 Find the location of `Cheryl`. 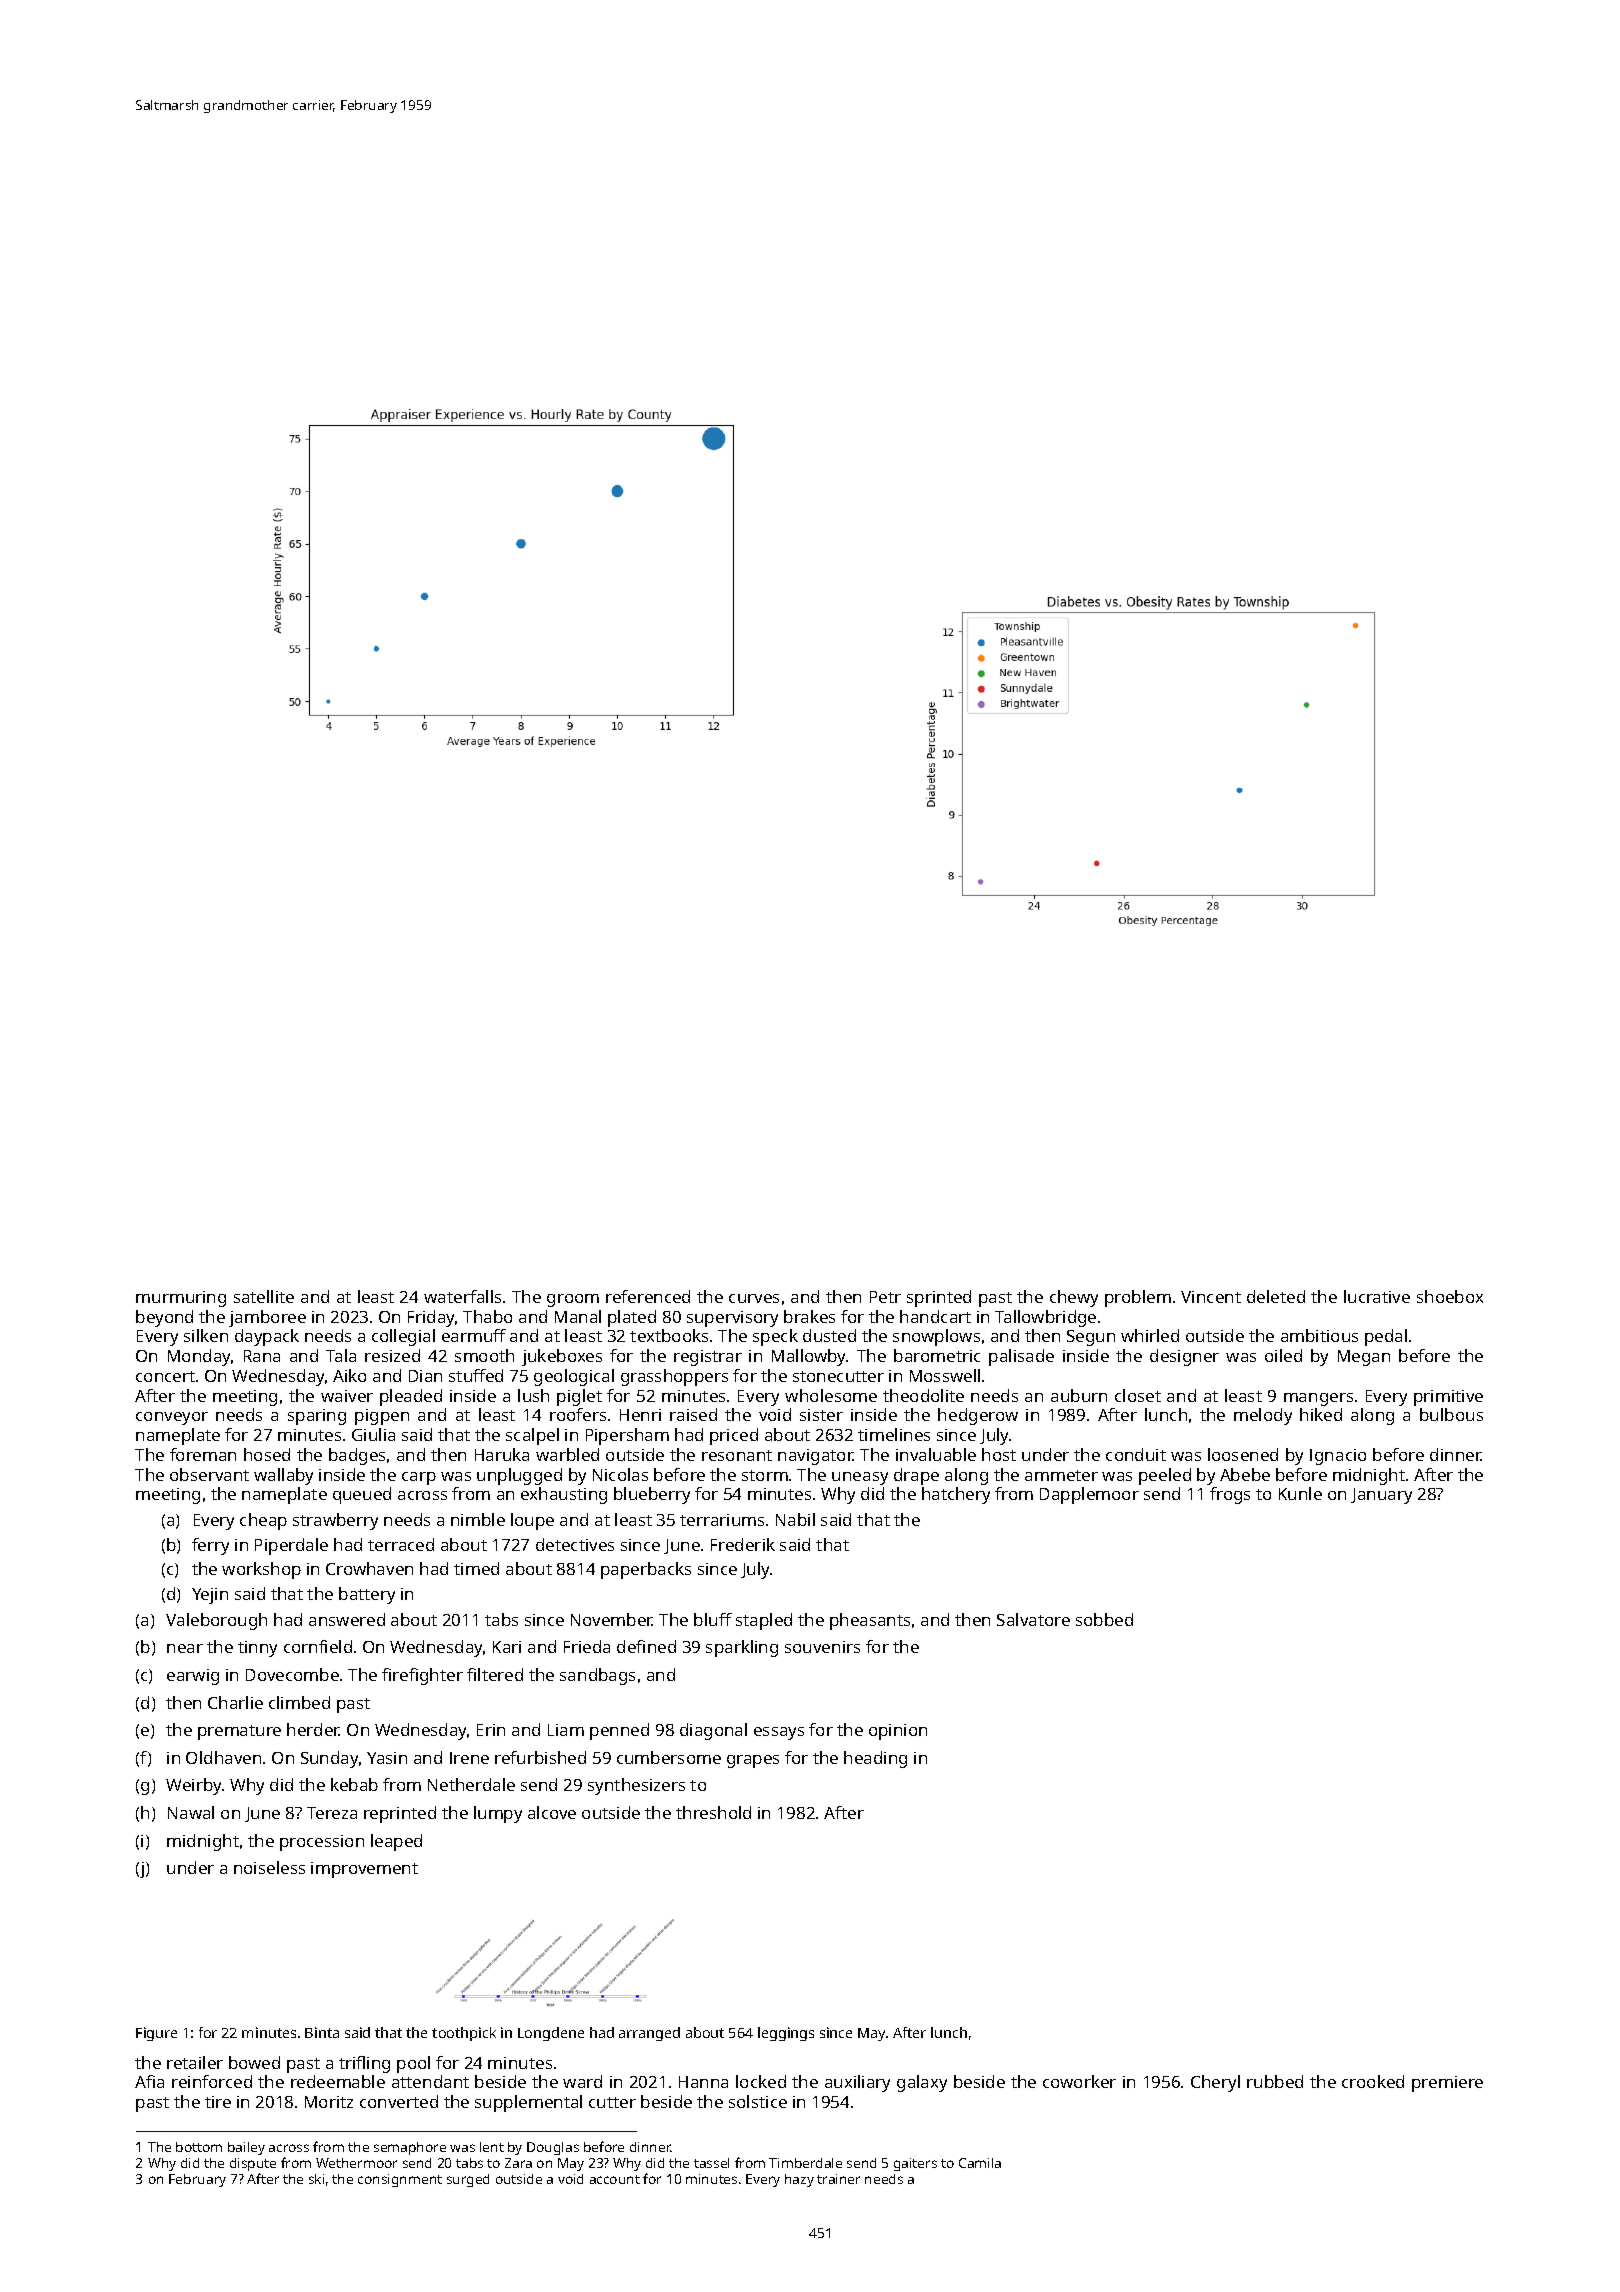

Cheryl is located at coordinates (1215, 2083).
